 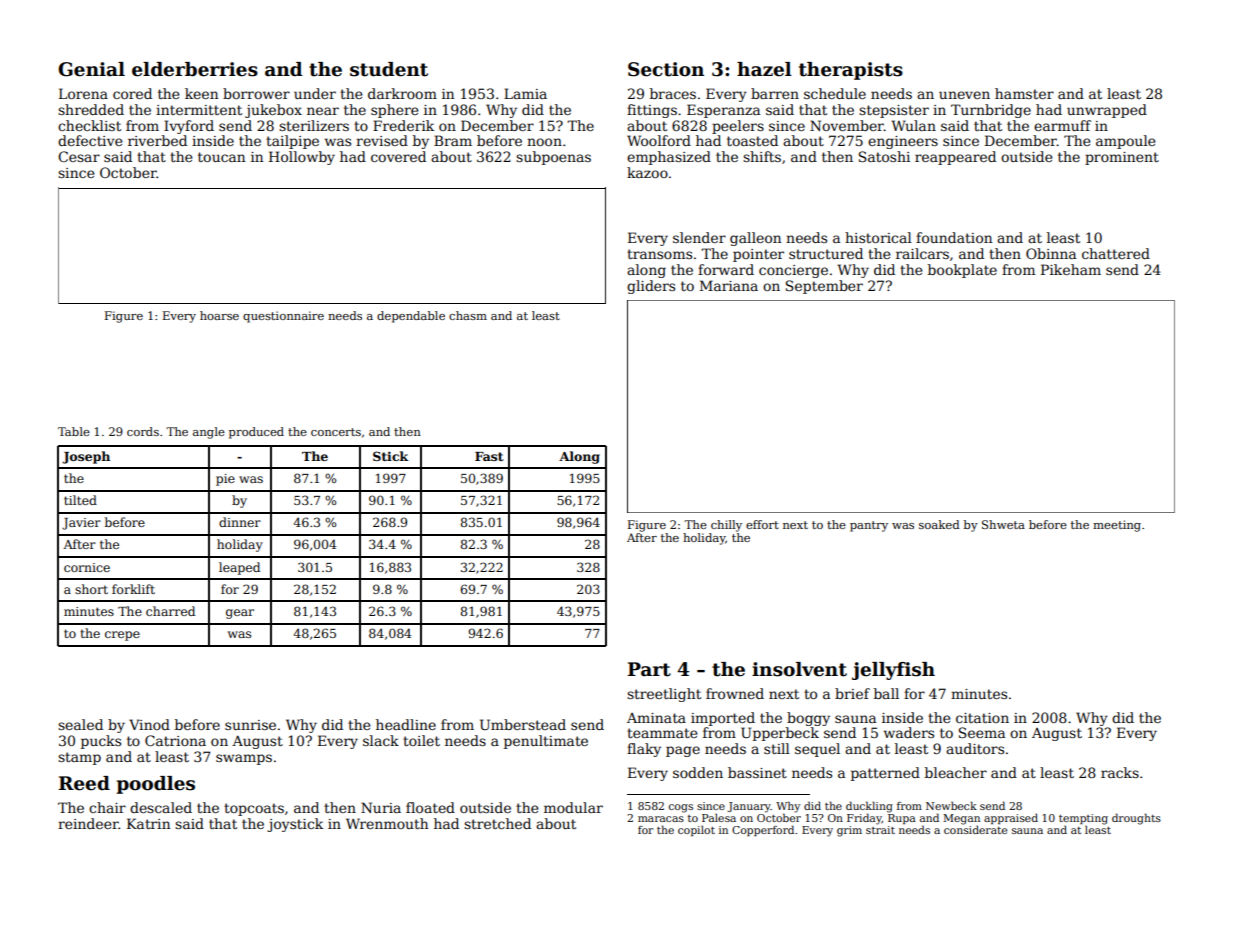 What do you see at coordinates (221, 157) in the screenshot?
I see `toucan` at bounding box center [221, 157].
